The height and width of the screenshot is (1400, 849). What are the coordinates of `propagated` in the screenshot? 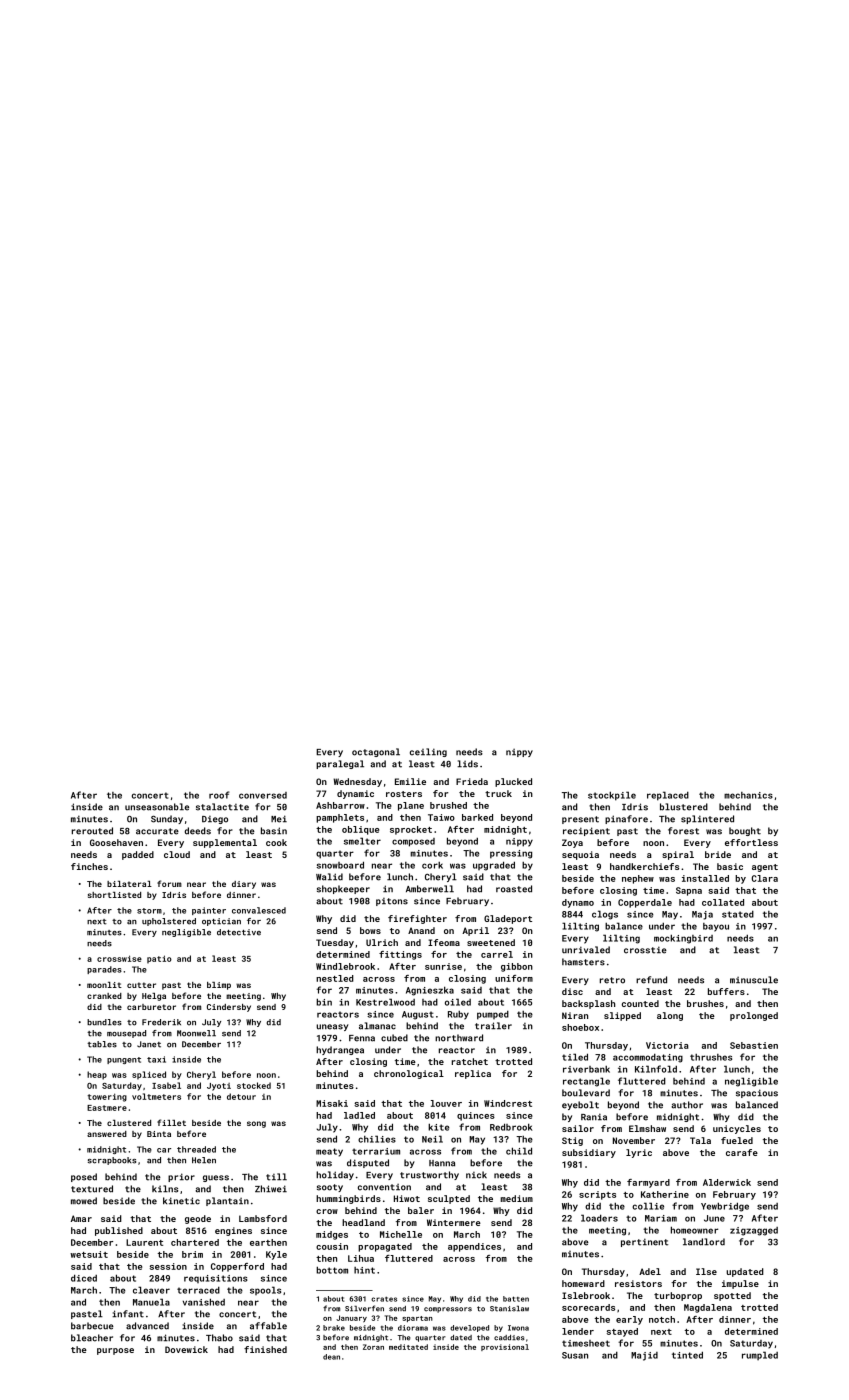 It's located at (385, 1247).
